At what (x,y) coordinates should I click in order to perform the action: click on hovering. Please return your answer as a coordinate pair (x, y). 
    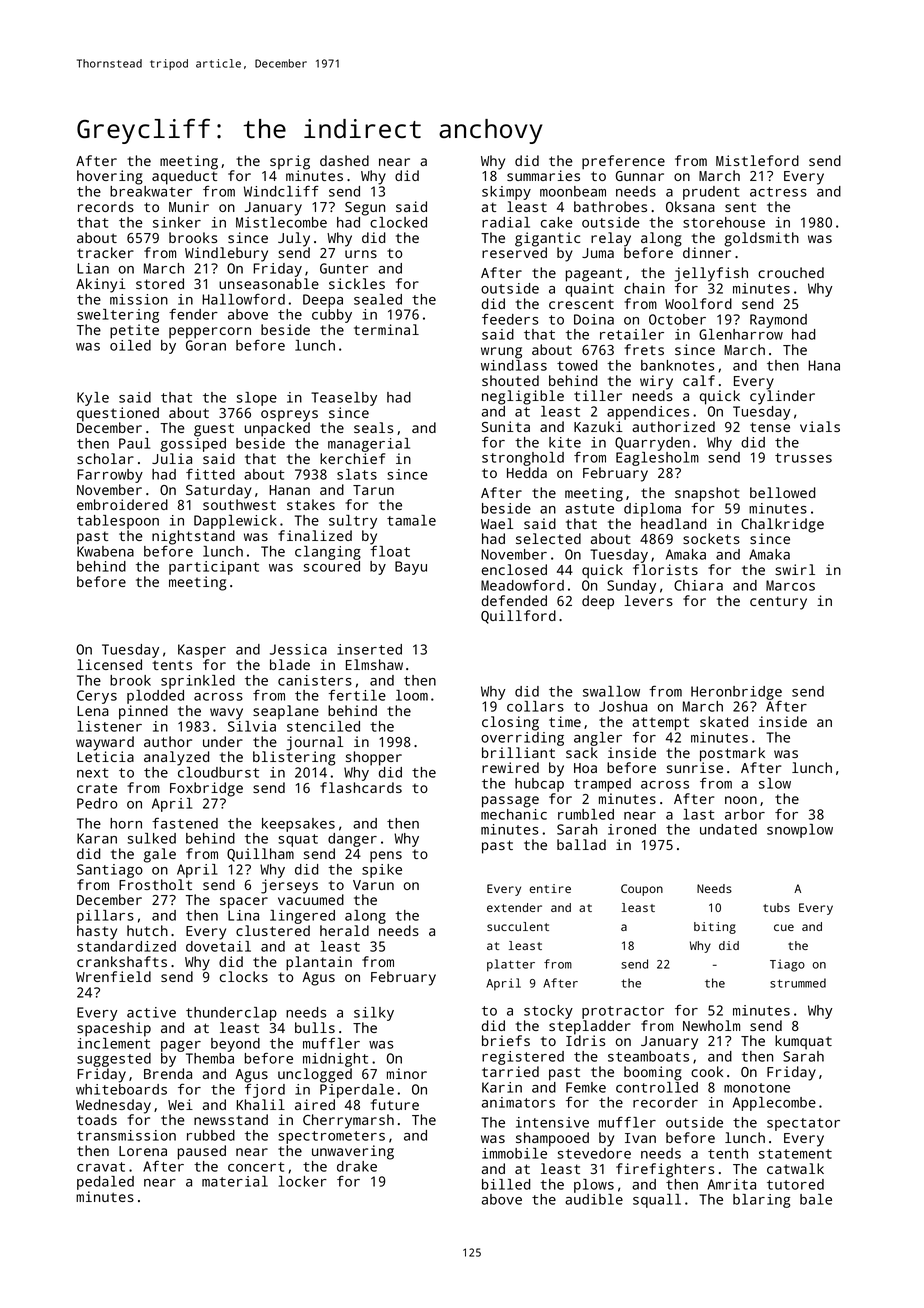
    Looking at the image, I should click on (110, 177).
